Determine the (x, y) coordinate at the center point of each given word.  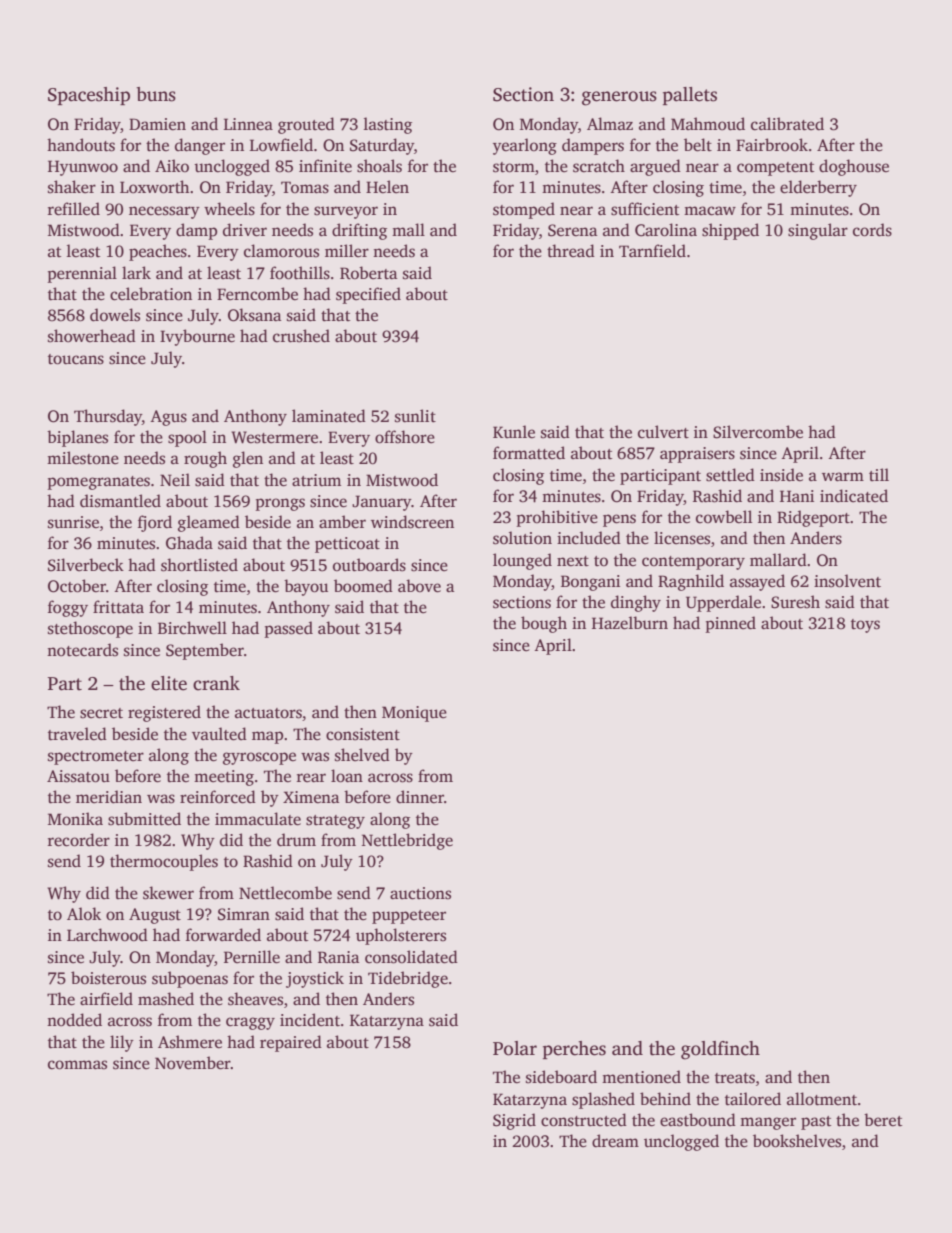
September (205, 651)
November (193, 1063)
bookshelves (797, 1141)
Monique (414, 714)
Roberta (368, 273)
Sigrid (514, 1121)
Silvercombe (758, 432)
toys (865, 626)
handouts (81, 145)
